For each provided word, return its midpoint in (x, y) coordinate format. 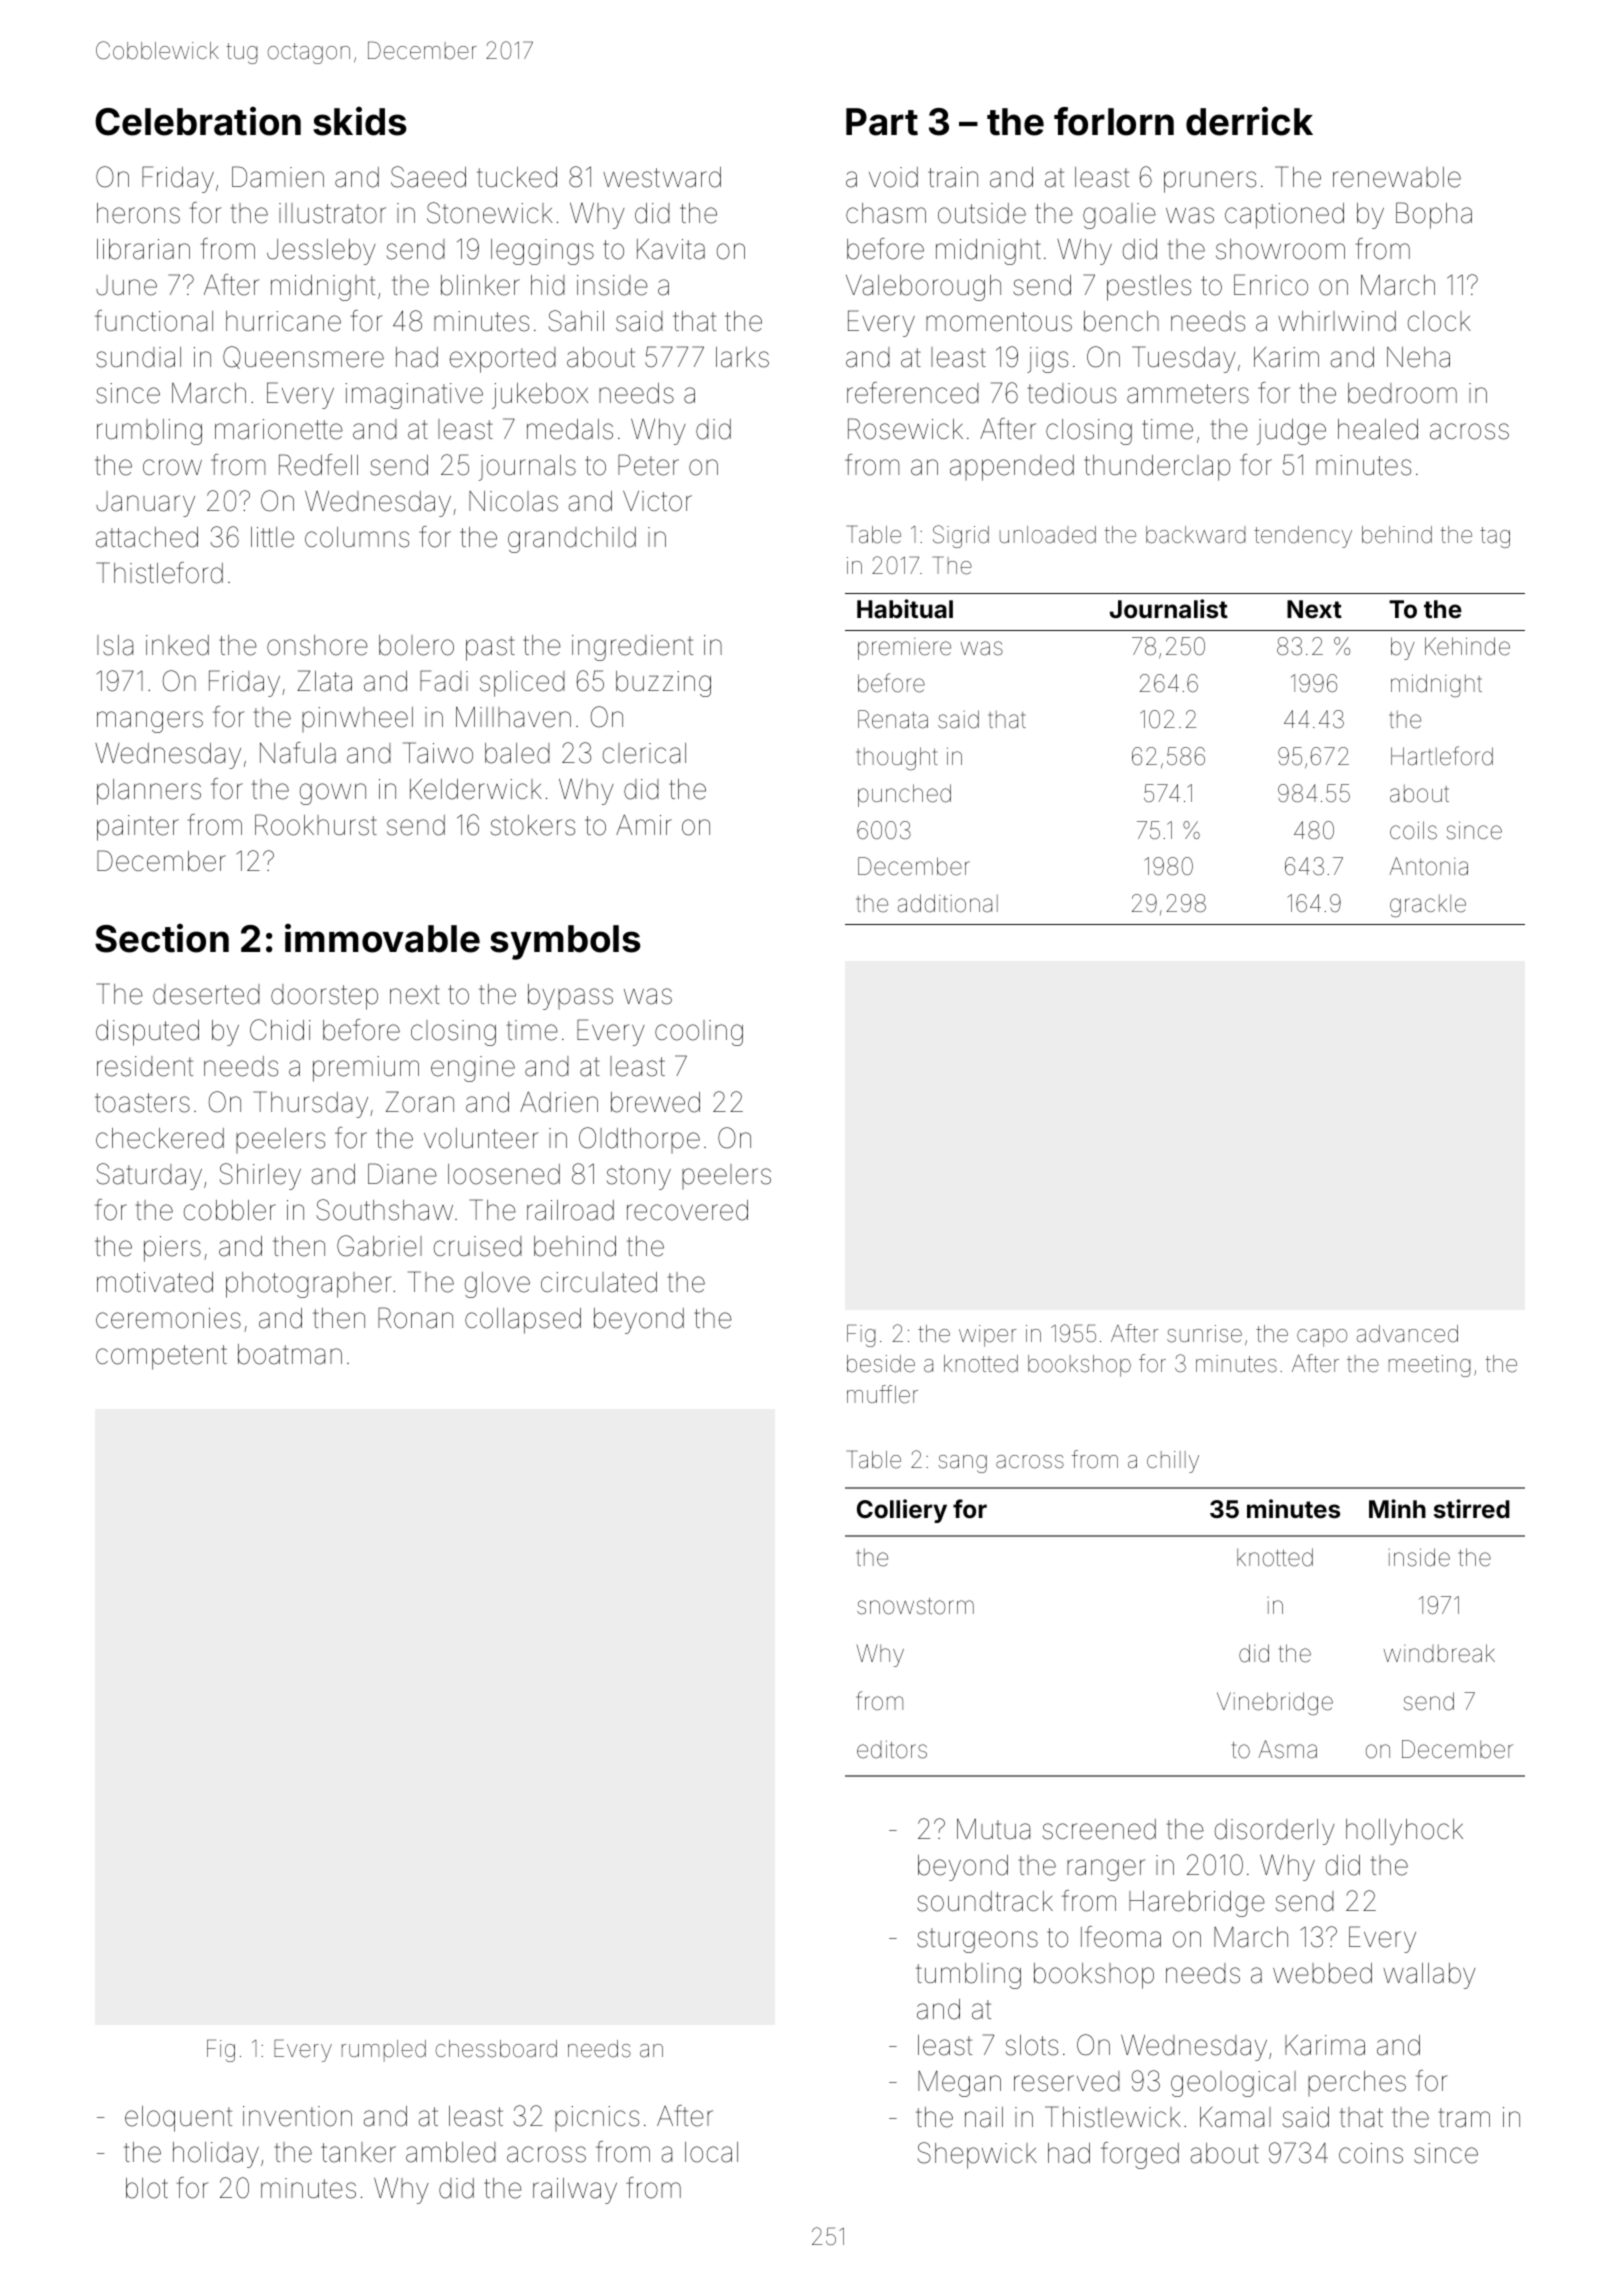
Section (162, 938)
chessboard (496, 2049)
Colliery (902, 1511)
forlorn (1114, 121)
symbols (565, 942)
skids (360, 121)
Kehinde (1467, 646)
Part (882, 122)
